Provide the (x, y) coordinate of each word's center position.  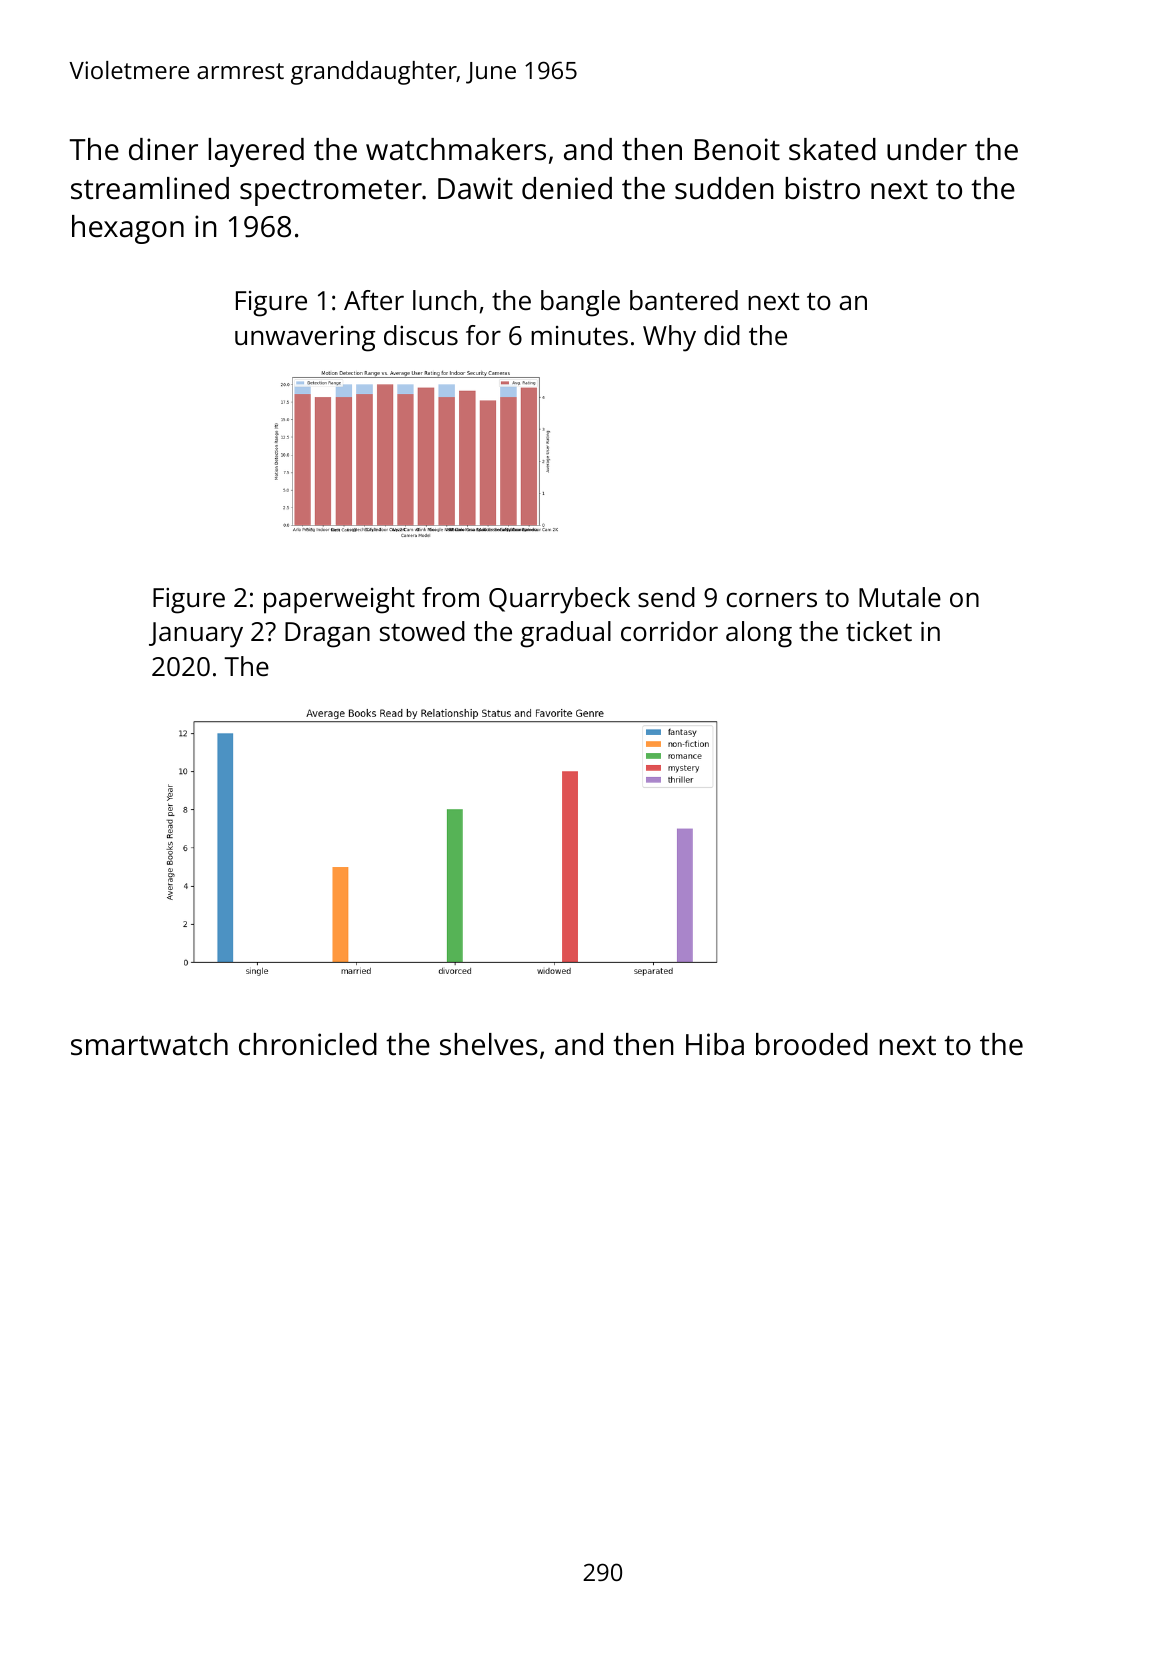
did (722, 335)
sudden (724, 188)
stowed (422, 631)
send (666, 597)
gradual (565, 634)
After (374, 300)
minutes (579, 335)
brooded (812, 1044)
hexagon (128, 229)
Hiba (715, 1044)
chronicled (308, 1044)
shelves (489, 1044)
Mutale (900, 597)
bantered (684, 300)
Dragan (327, 635)
